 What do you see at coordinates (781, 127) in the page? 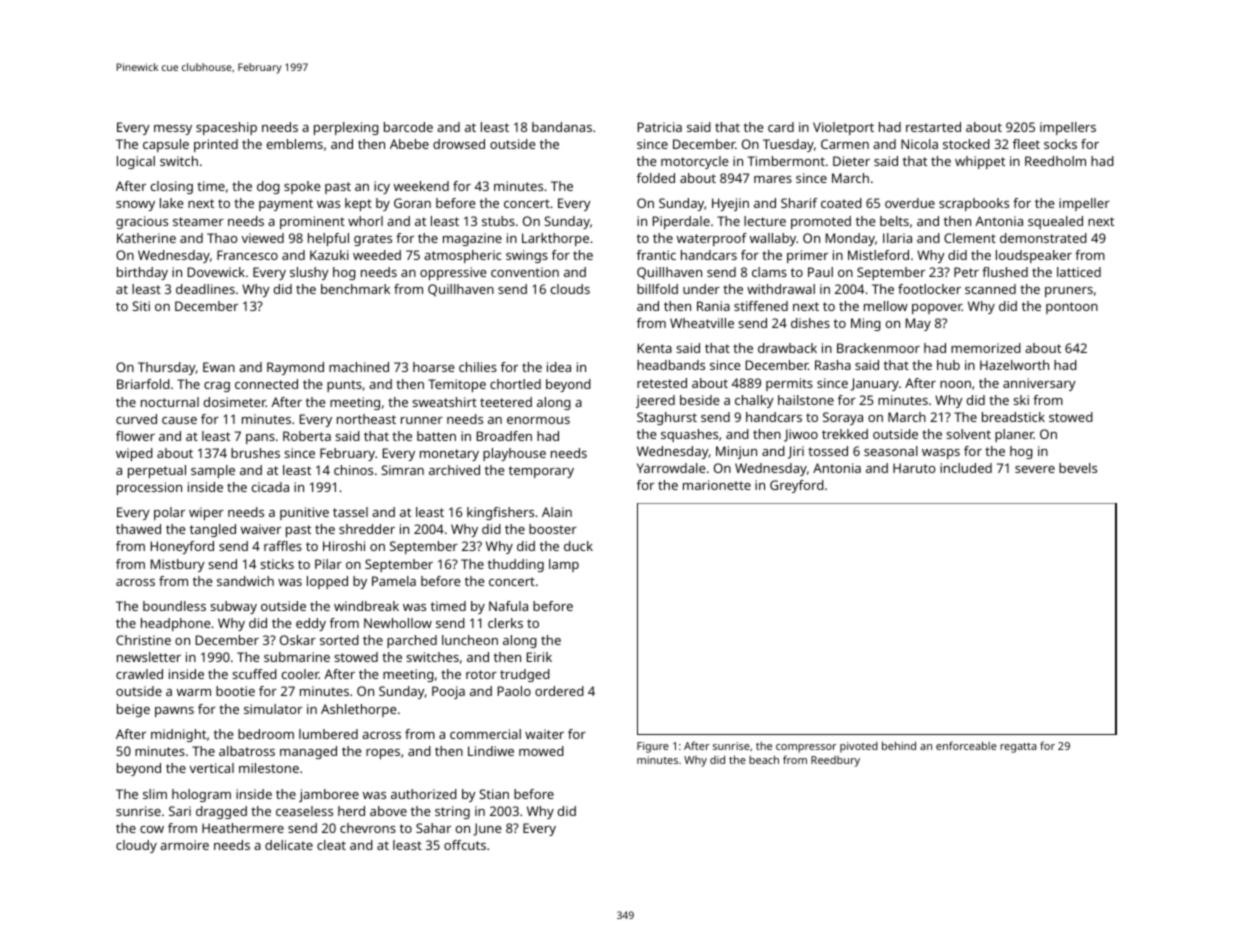
I see `card` at bounding box center [781, 127].
